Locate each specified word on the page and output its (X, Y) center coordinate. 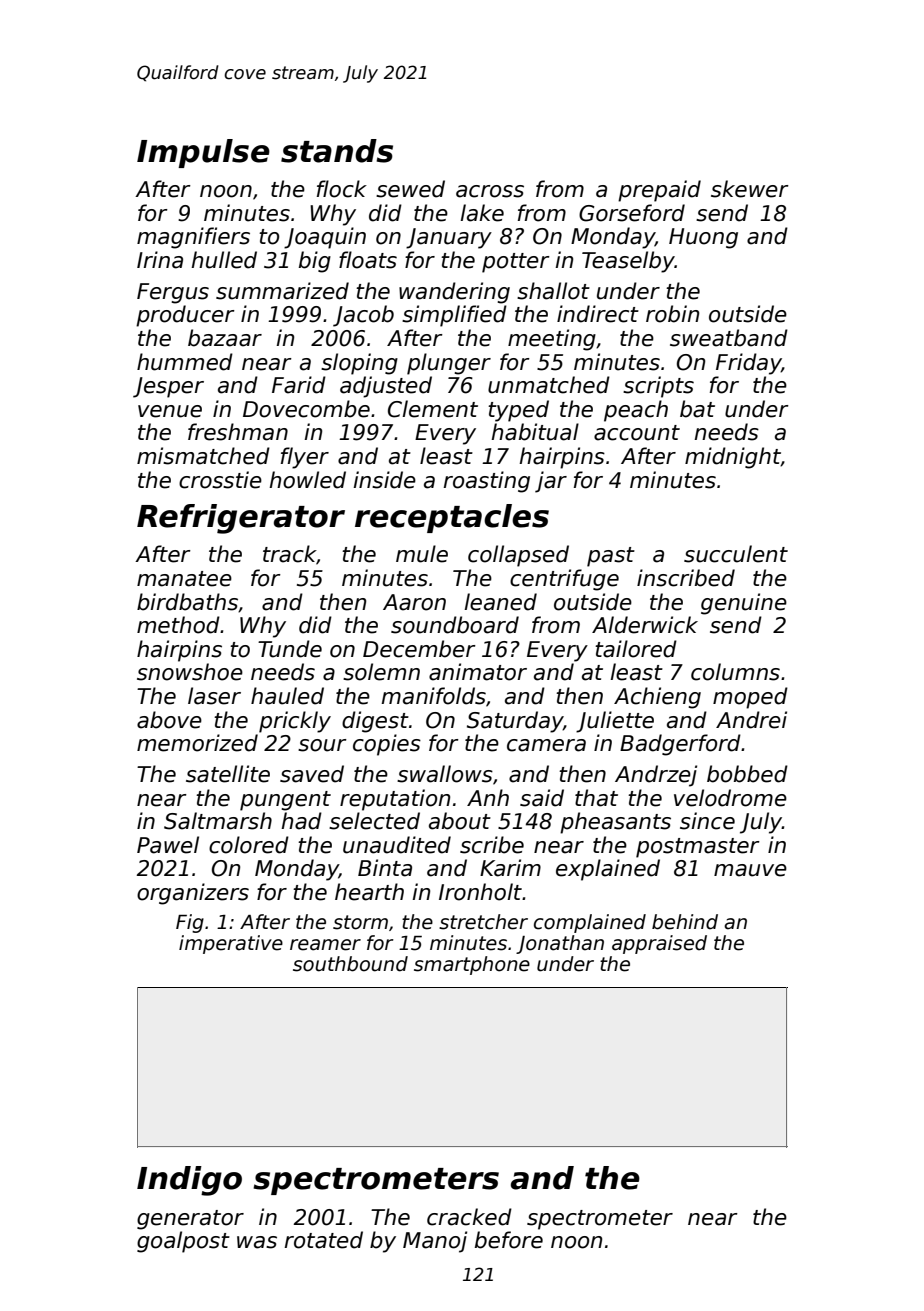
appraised (659, 944)
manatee (184, 579)
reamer (325, 945)
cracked (469, 1217)
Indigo (189, 1181)
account (637, 433)
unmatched (549, 385)
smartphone (472, 965)
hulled (224, 260)
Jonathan (560, 944)
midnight (733, 458)
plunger (449, 364)
